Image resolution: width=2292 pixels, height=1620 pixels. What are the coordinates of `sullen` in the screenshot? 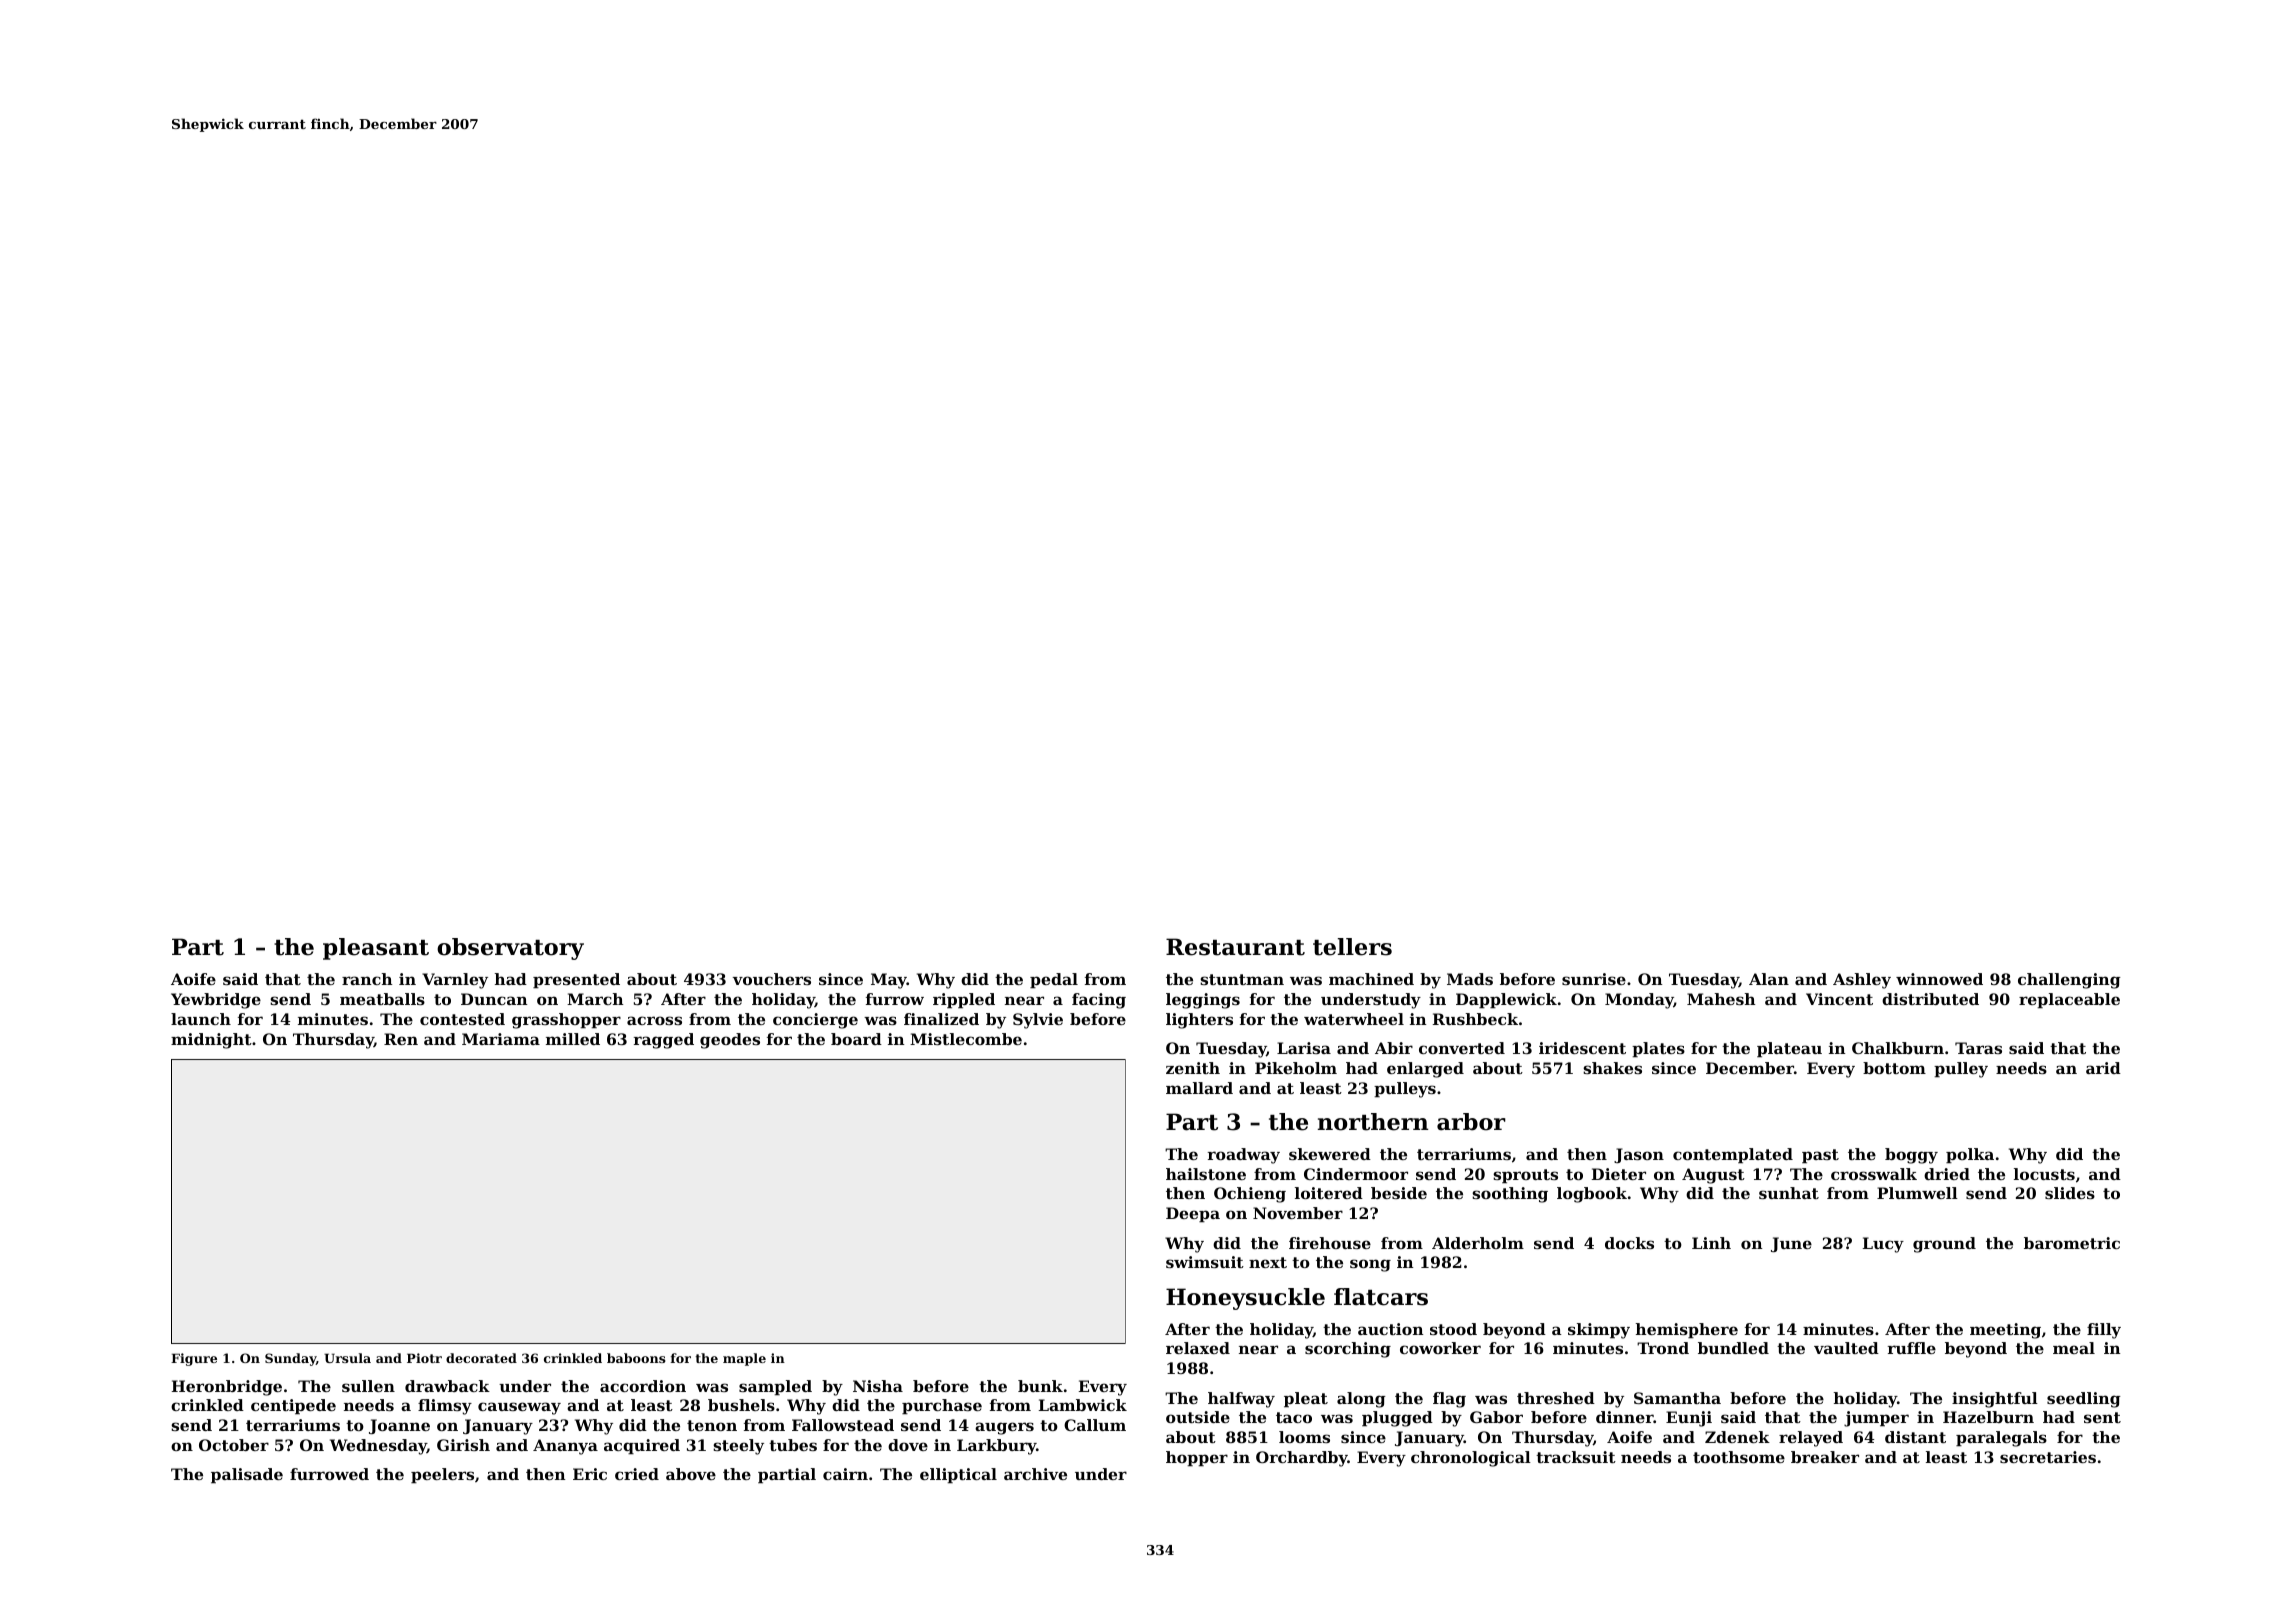 It's located at (368, 1386).
